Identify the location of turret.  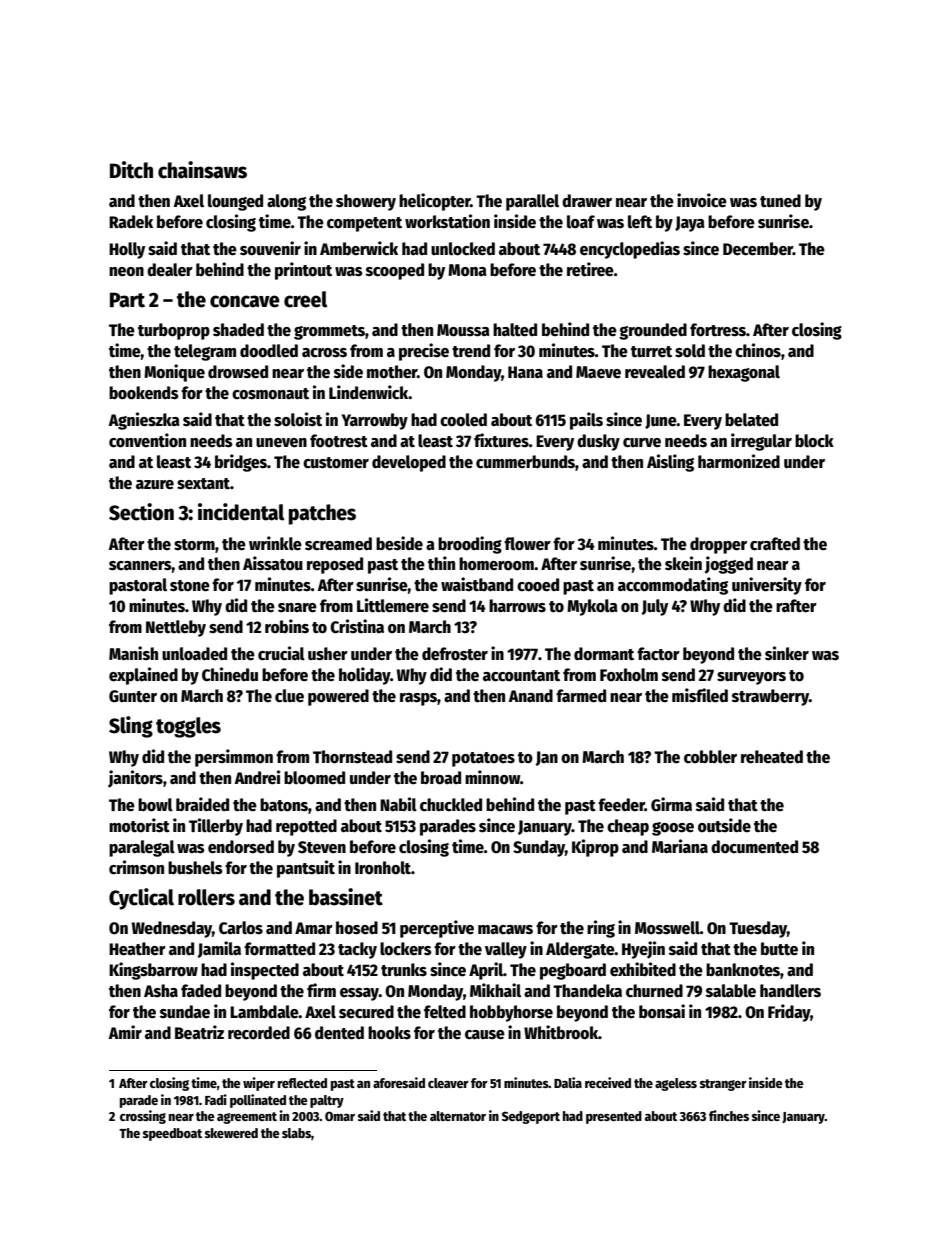
(651, 352).
